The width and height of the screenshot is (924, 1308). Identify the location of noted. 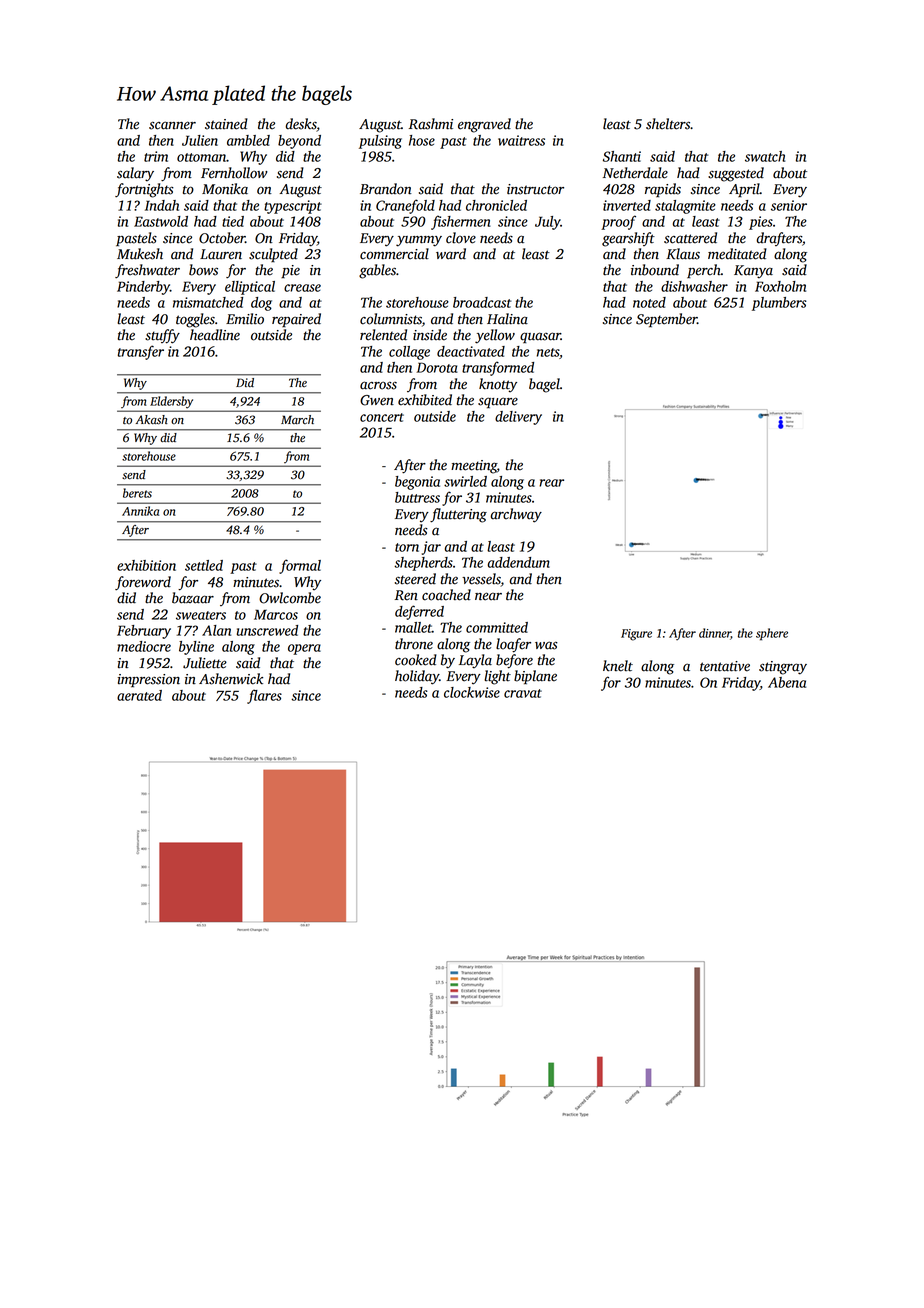
(649, 302).
